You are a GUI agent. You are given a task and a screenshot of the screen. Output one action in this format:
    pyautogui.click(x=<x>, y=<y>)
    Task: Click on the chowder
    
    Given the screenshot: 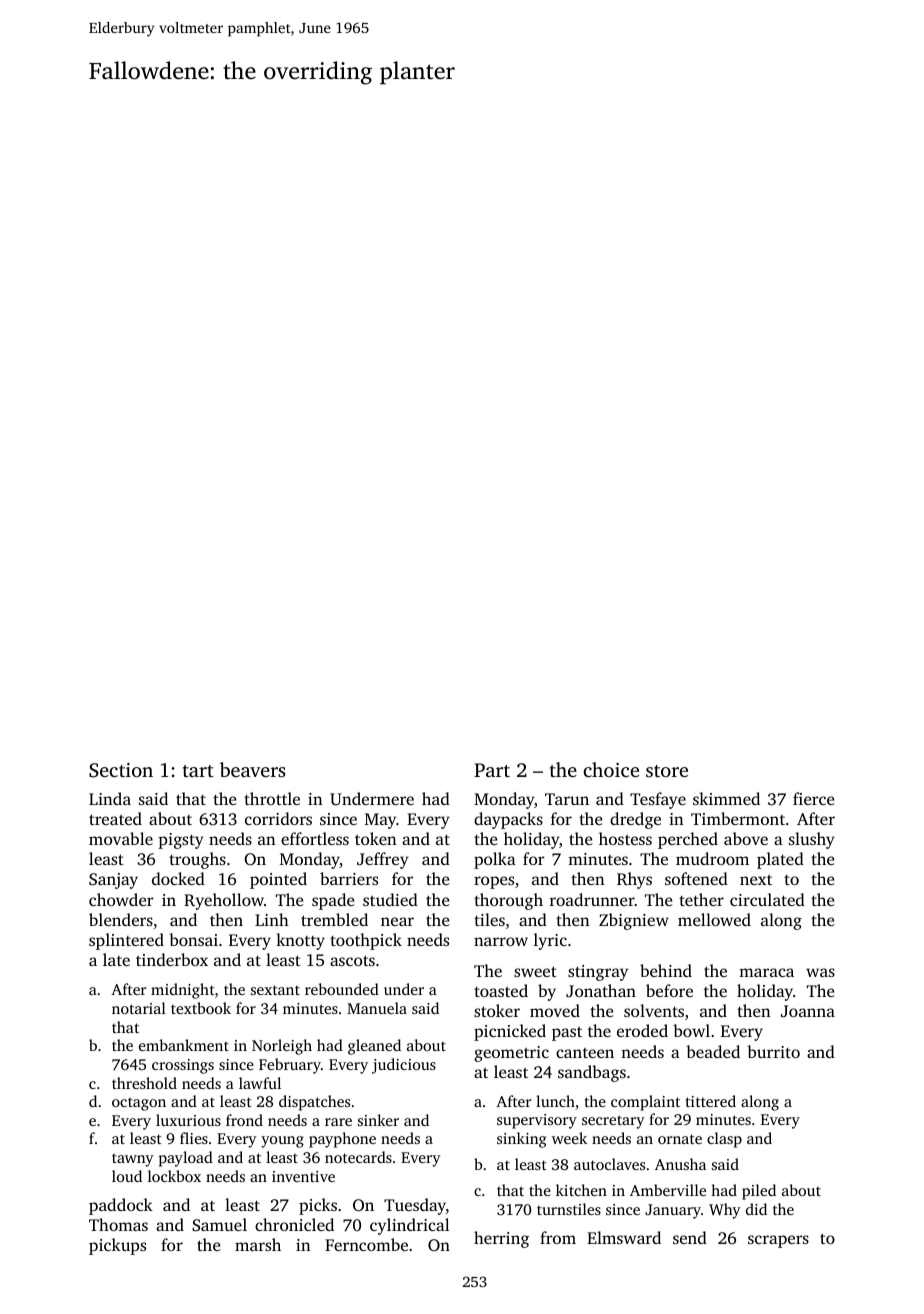 What is the action you would take?
    pyautogui.click(x=121, y=899)
